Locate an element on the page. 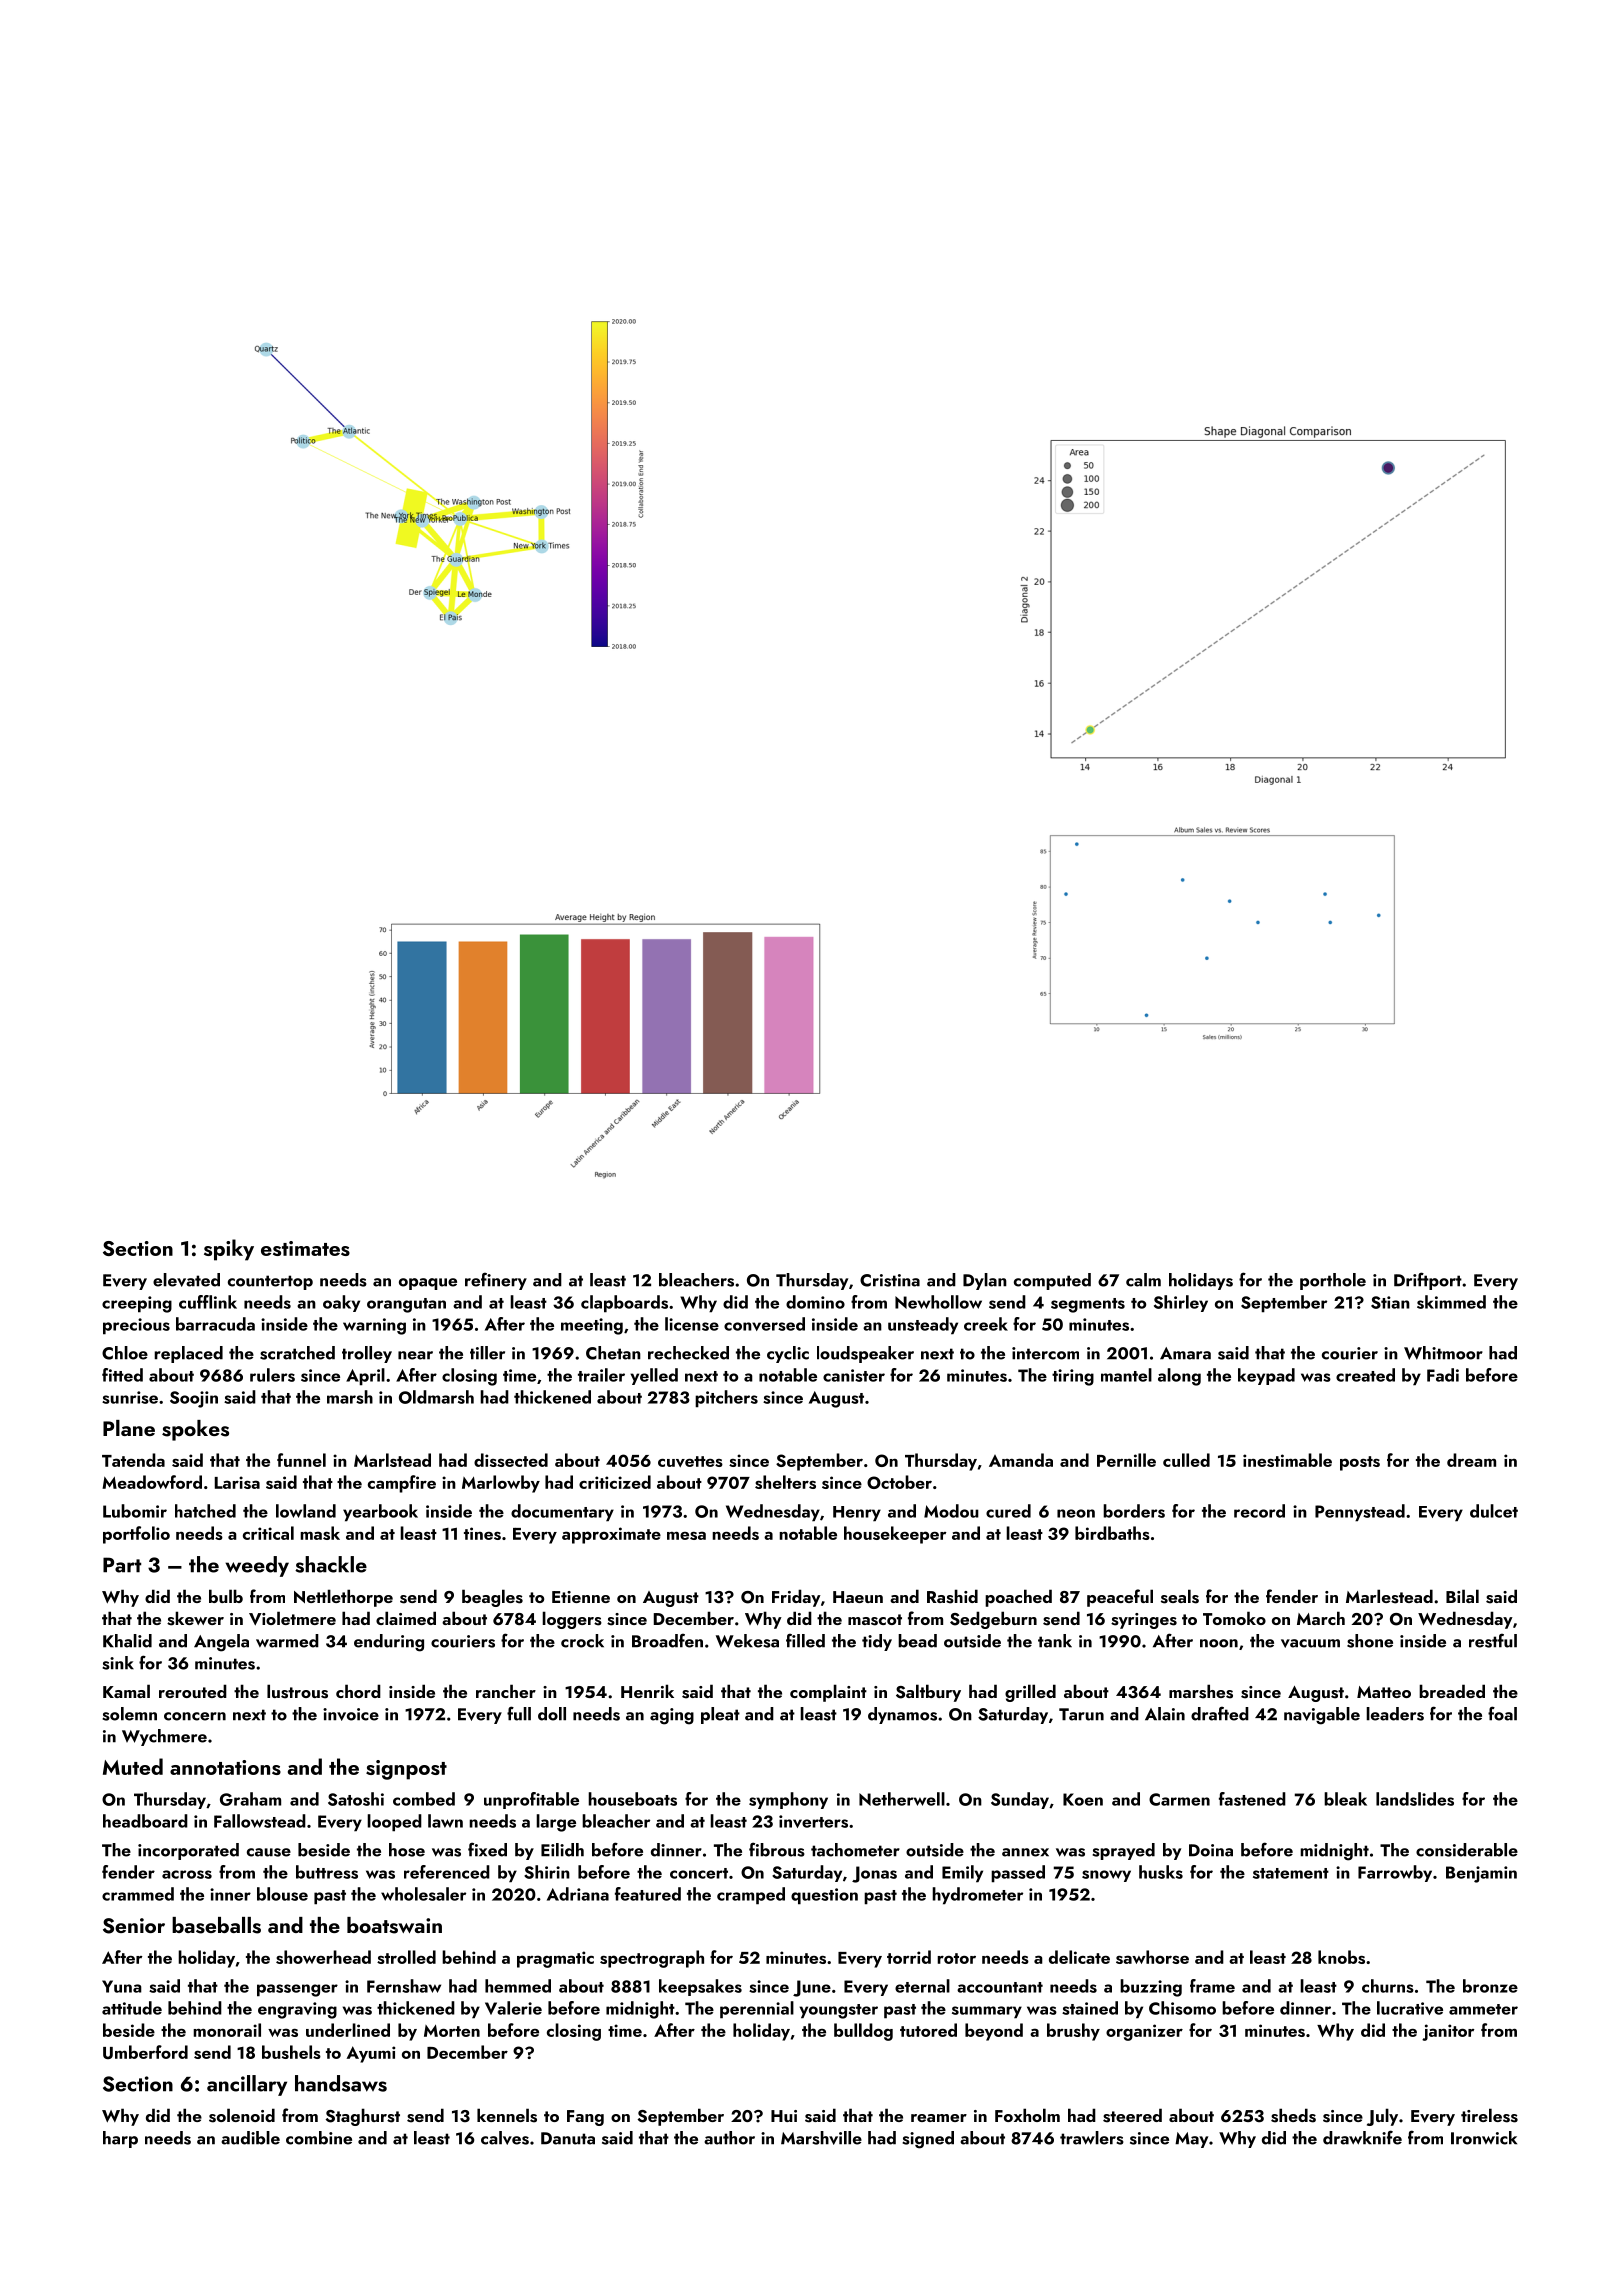 Image resolution: width=1620 pixels, height=2292 pixels. Larisa is located at coordinates (237, 1482).
